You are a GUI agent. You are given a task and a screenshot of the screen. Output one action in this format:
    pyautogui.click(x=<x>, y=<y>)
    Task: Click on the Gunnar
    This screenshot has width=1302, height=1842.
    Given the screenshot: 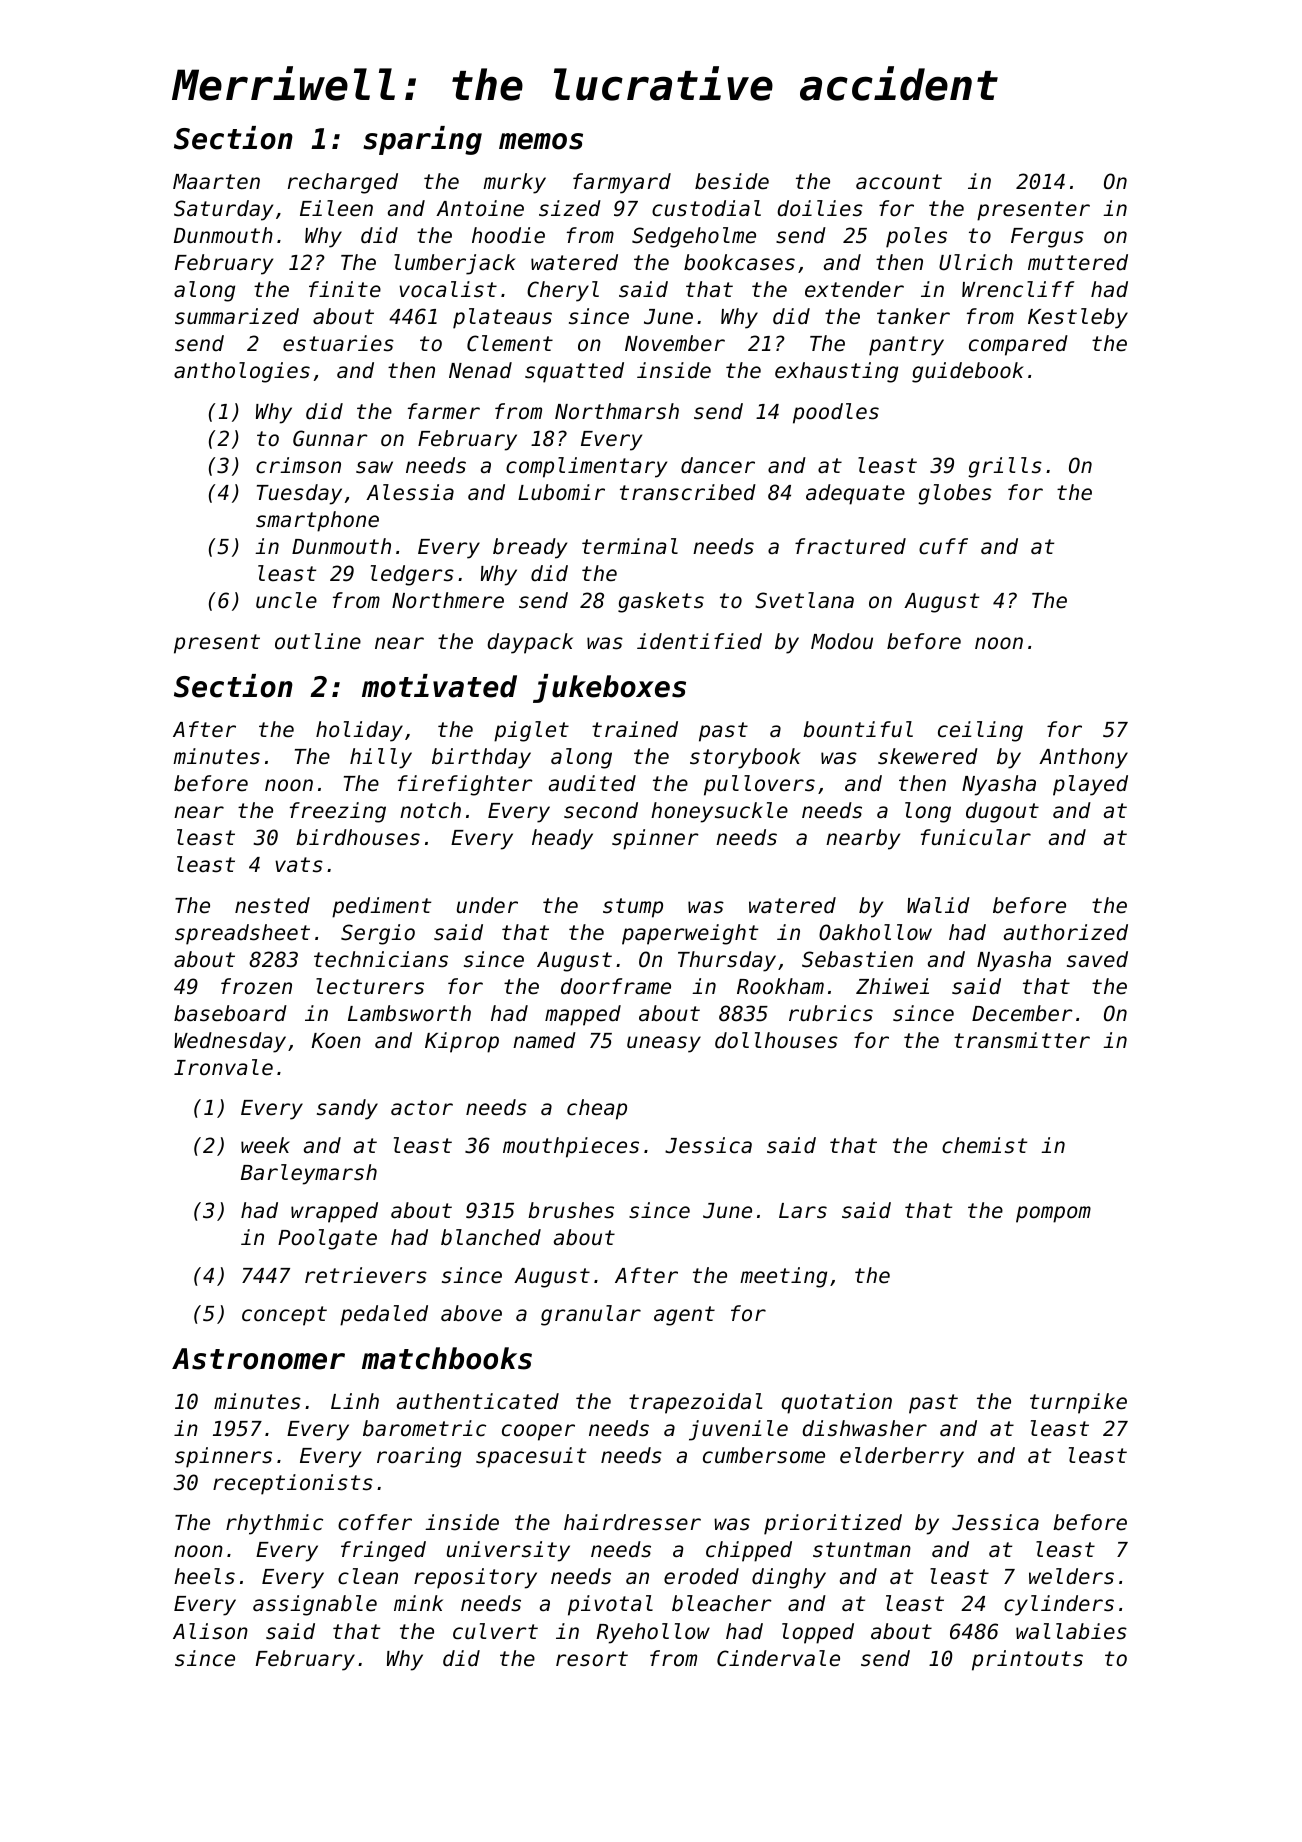 What is the action you would take?
    pyautogui.click(x=330, y=438)
